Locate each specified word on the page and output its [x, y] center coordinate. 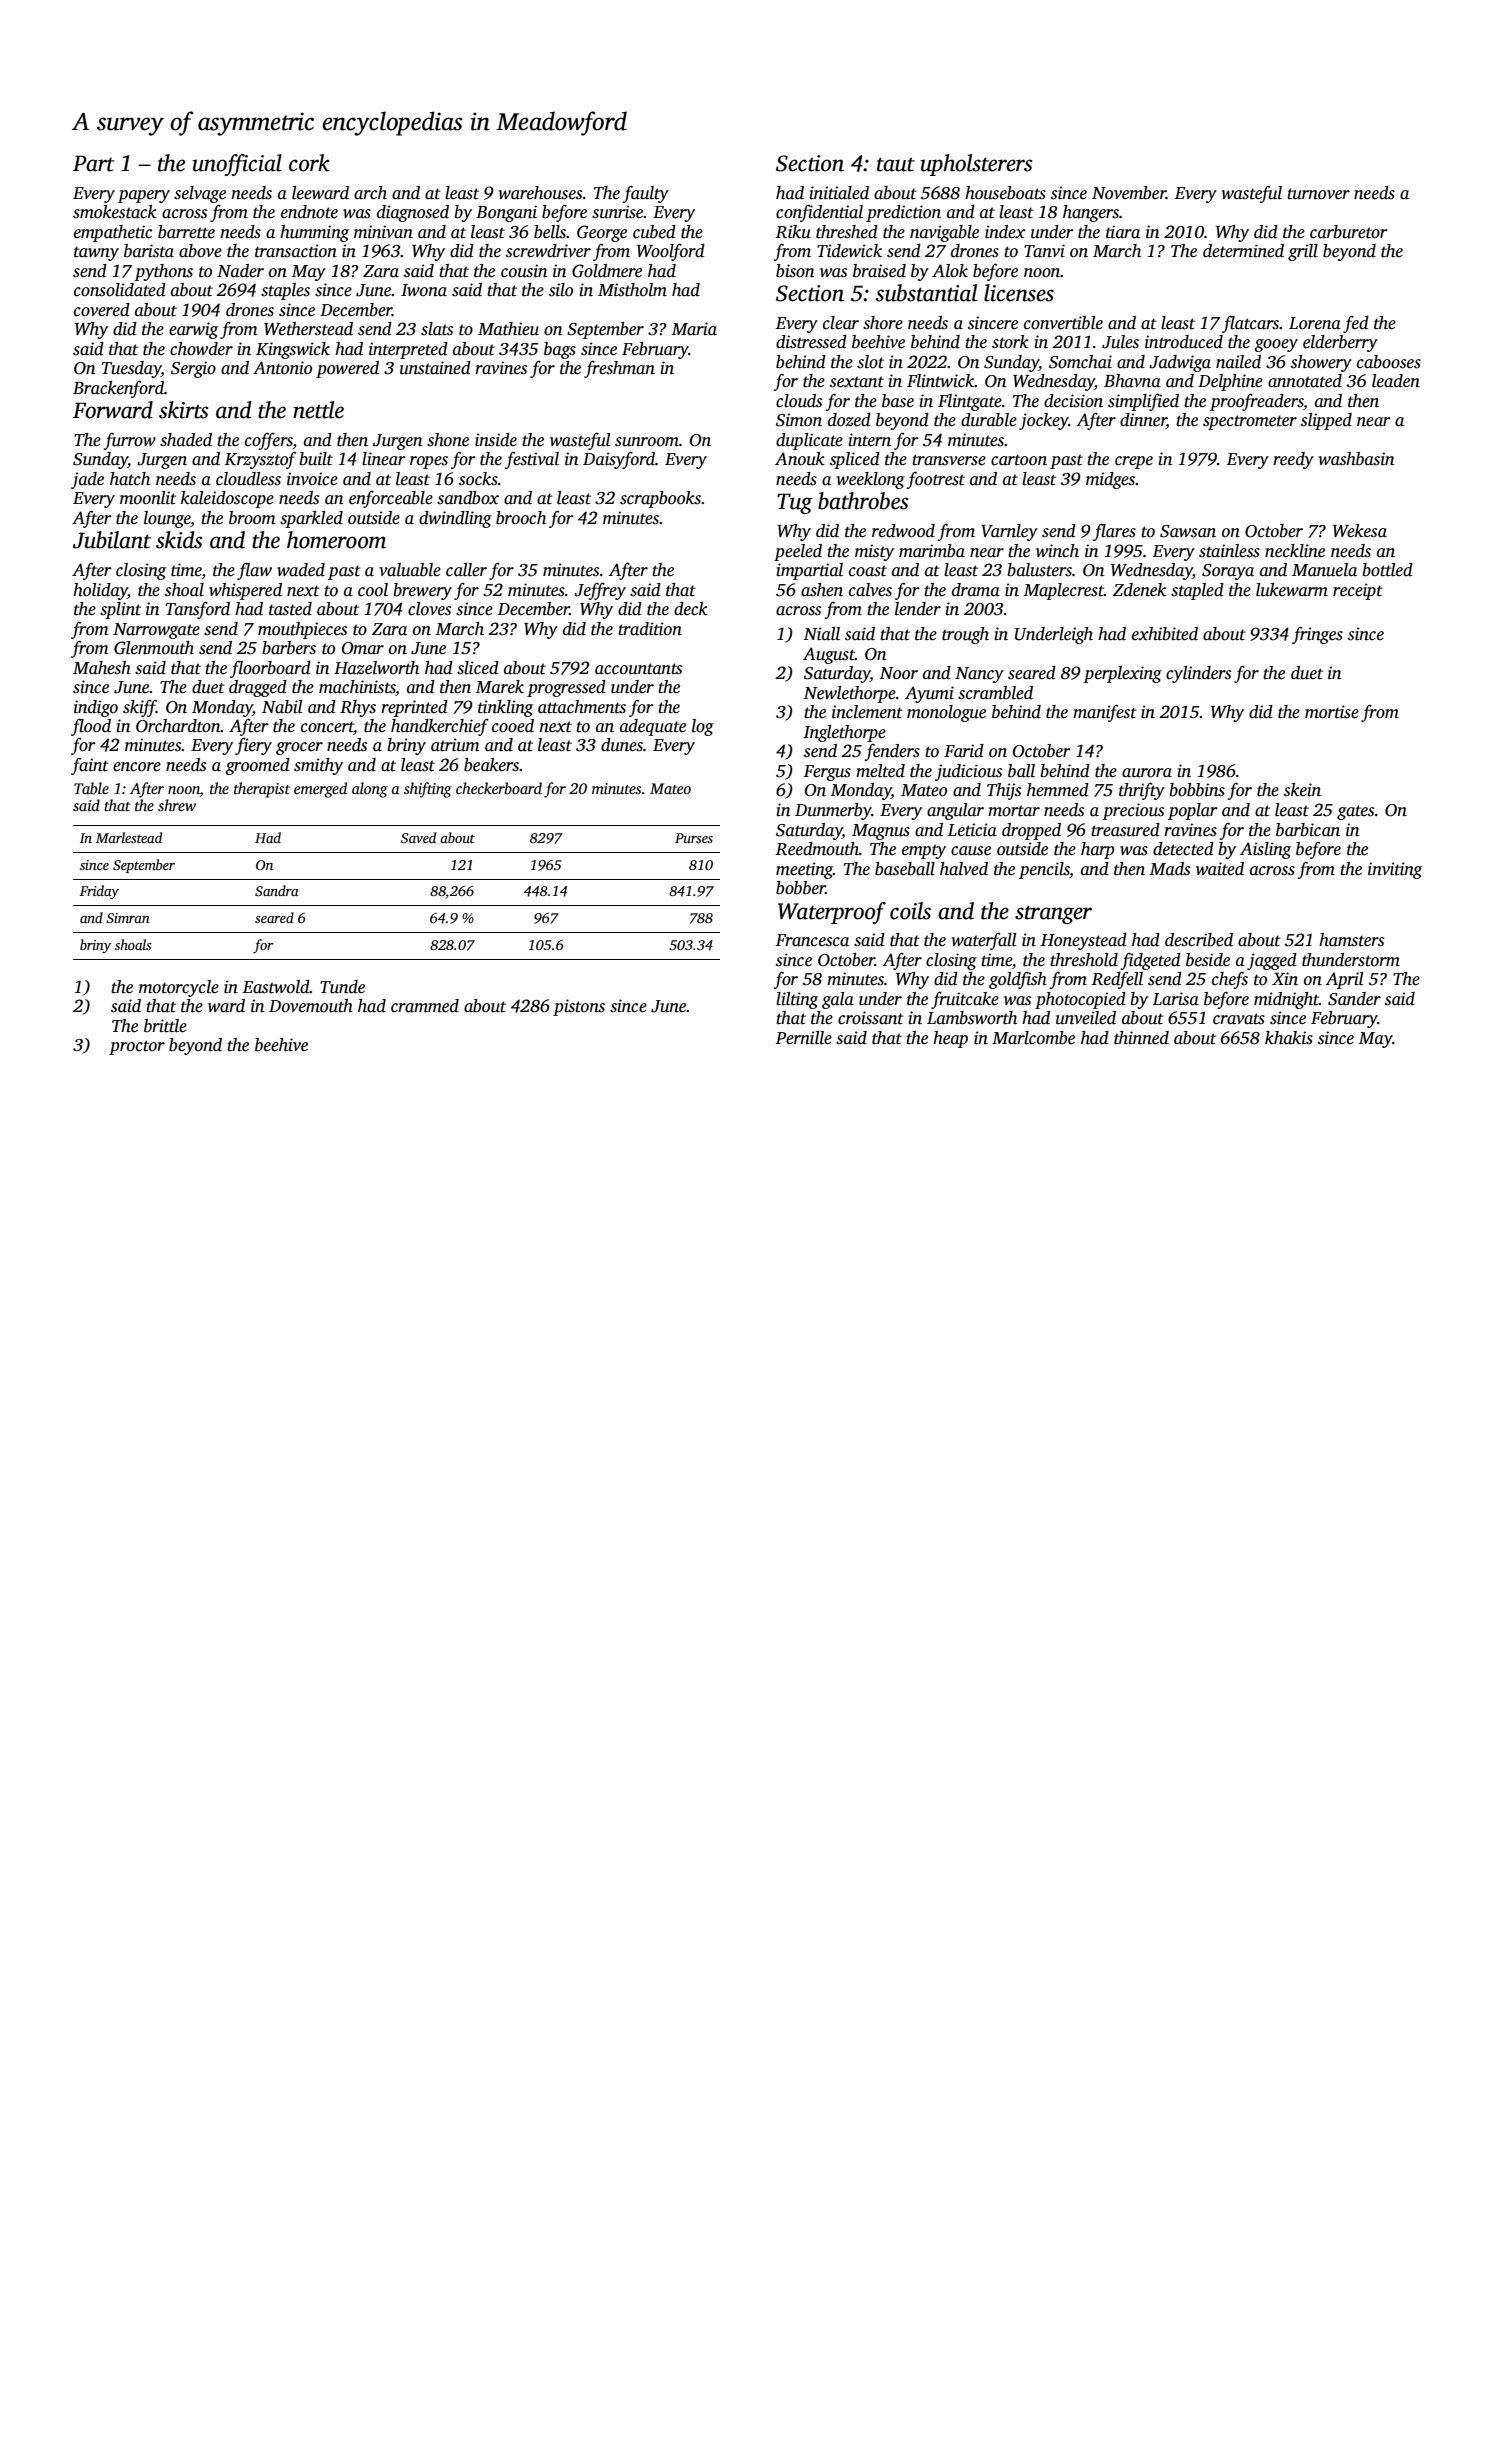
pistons [579, 1007]
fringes [1317, 635]
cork [309, 163]
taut [896, 164]
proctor [137, 1047]
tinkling [505, 708]
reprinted [414, 708]
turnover [1318, 194]
